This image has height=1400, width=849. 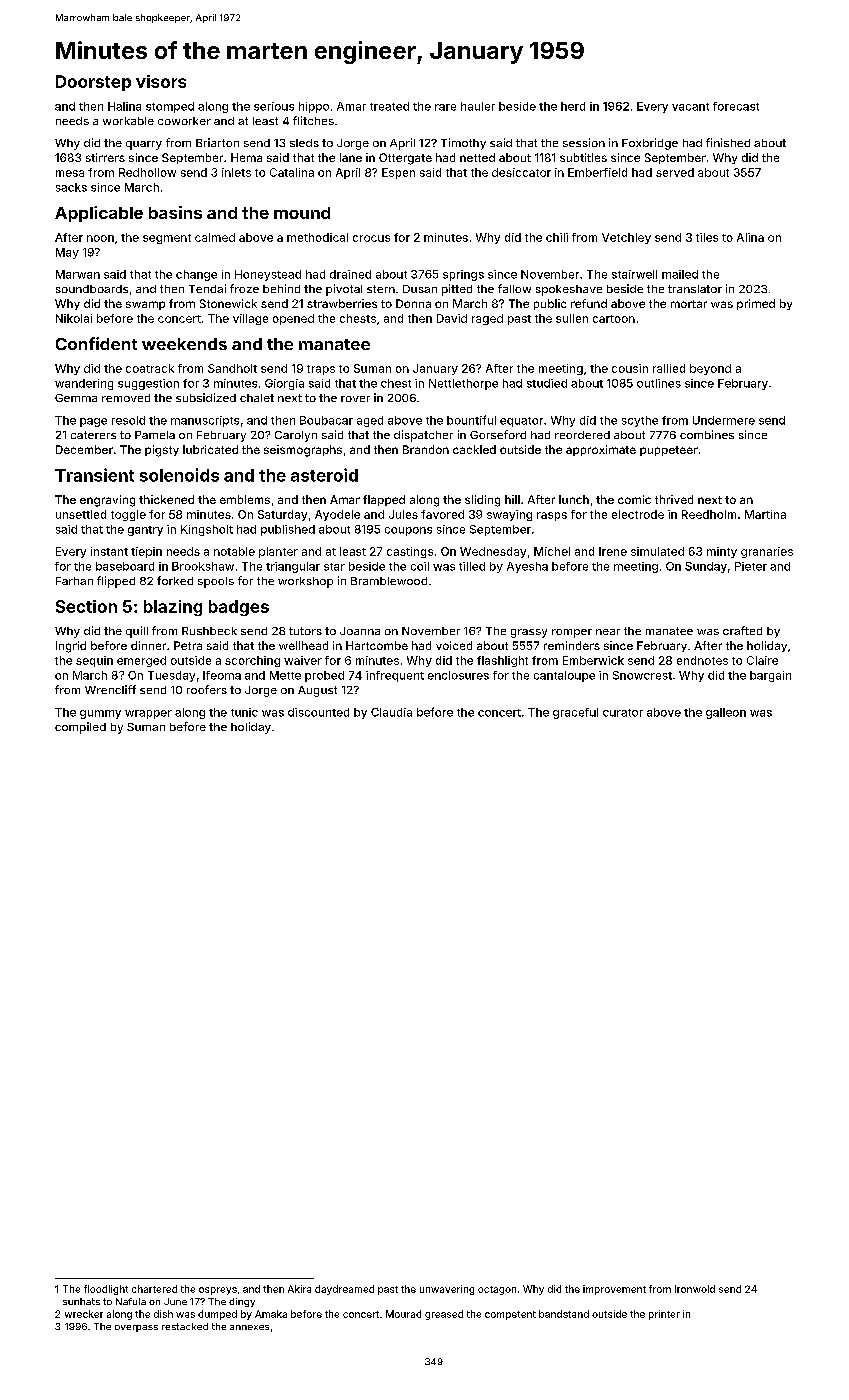 What do you see at coordinates (575, 713) in the image?
I see `graceful` at bounding box center [575, 713].
